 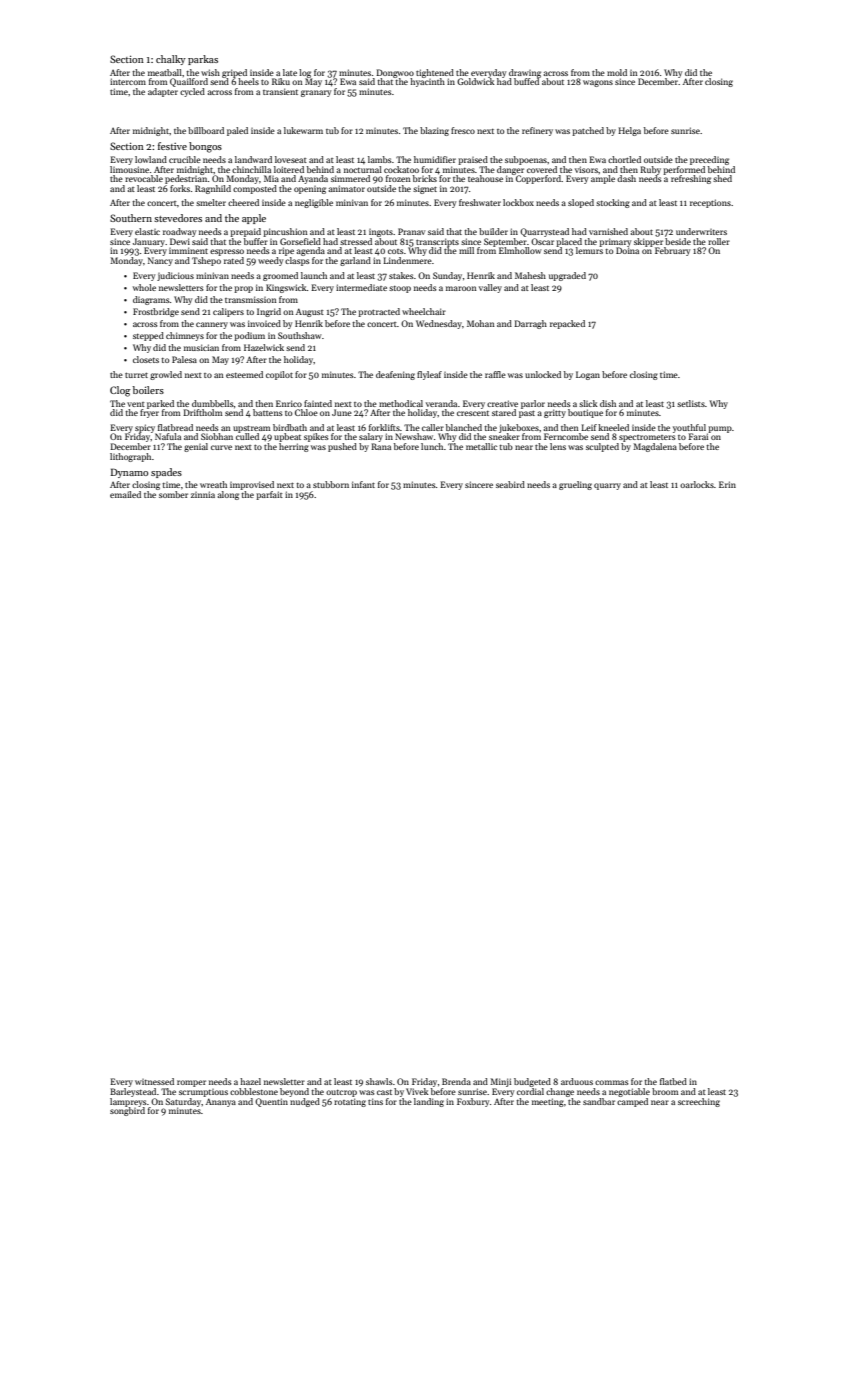 What do you see at coordinates (678, 241) in the page?
I see `beside` at bounding box center [678, 241].
